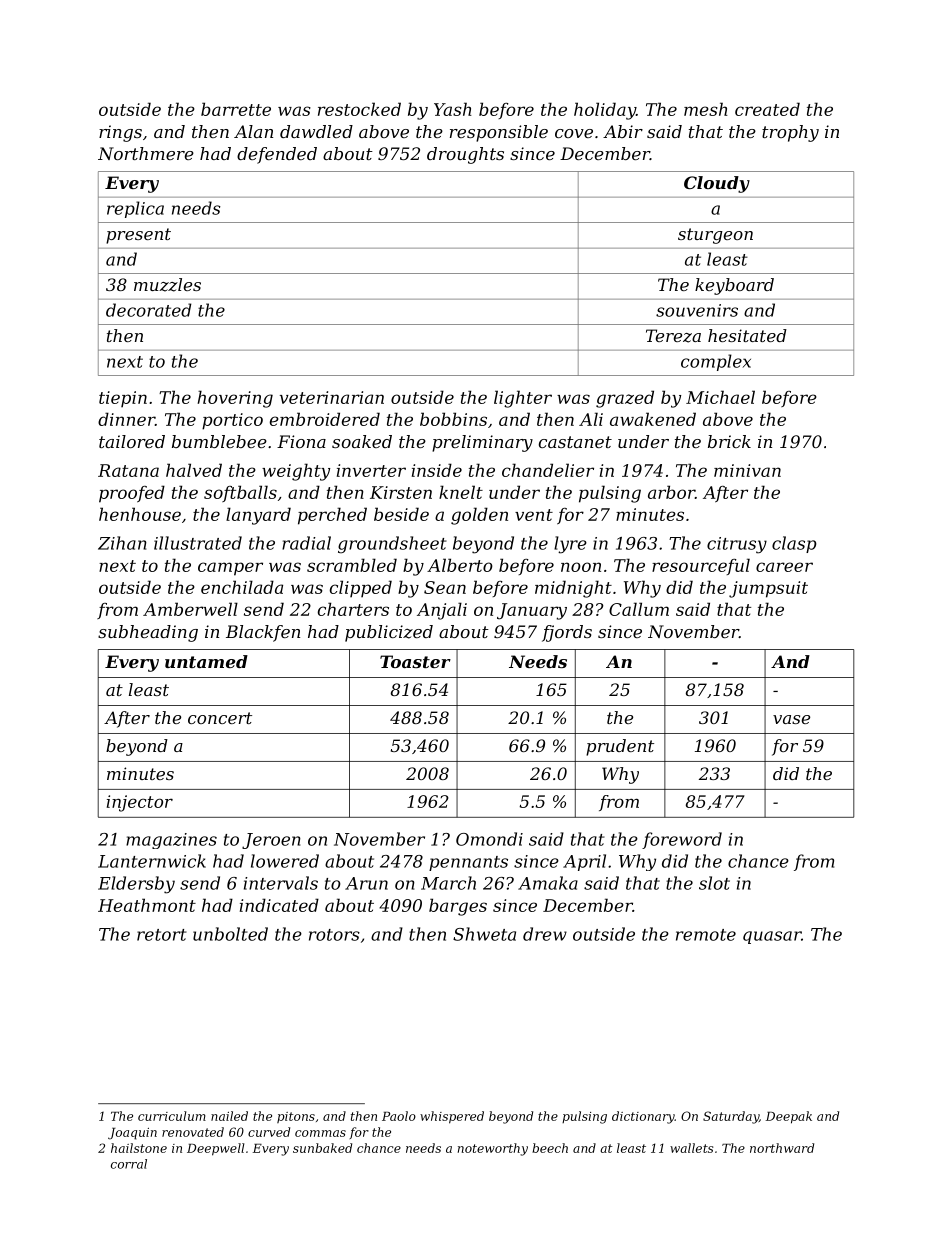 The height and width of the screenshot is (1233, 952). Describe the element at coordinates (148, 633) in the screenshot. I see `subheading` at that location.
